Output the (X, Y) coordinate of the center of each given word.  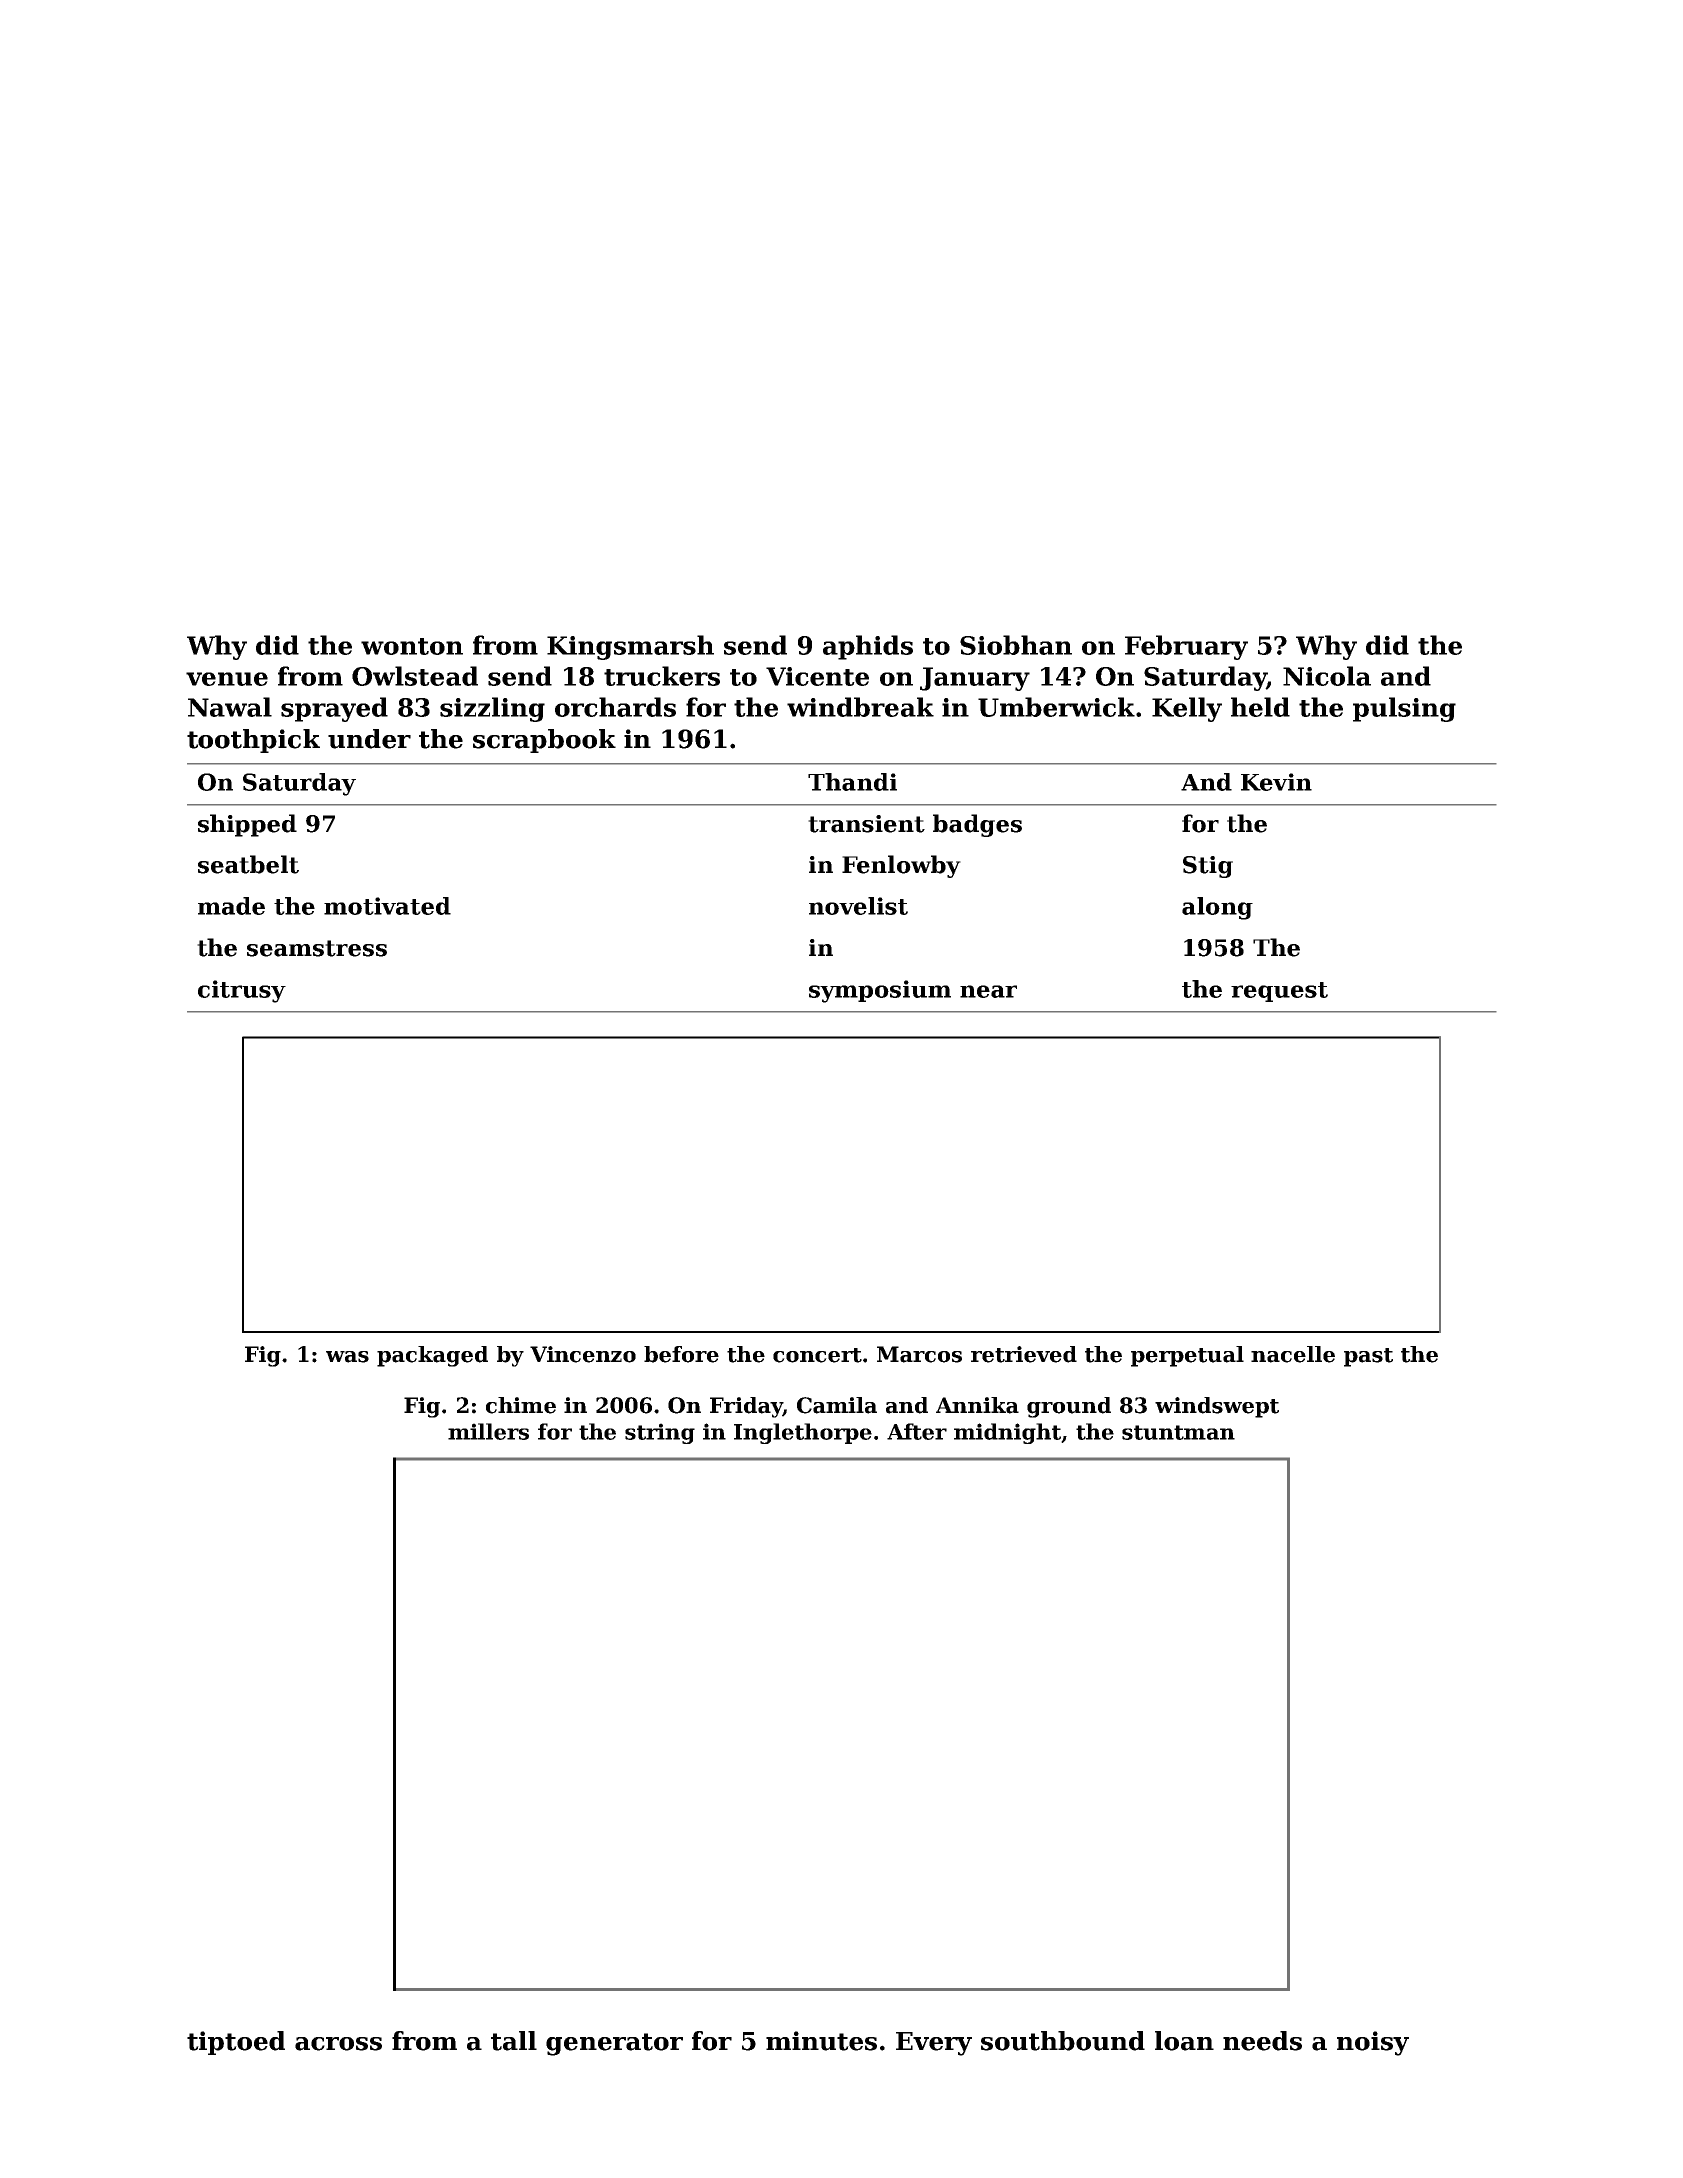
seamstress (317, 948)
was (347, 1357)
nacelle (1293, 1354)
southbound (1063, 2041)
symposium (880, 991)
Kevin (1276, 782)
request (1279, 992)
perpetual (1187, 1356)
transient (866, 824)
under (369, 739)
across (338, 2044)
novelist (858, 906)
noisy (1373, 2043)
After (917, 1431)
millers (488, 1431)
